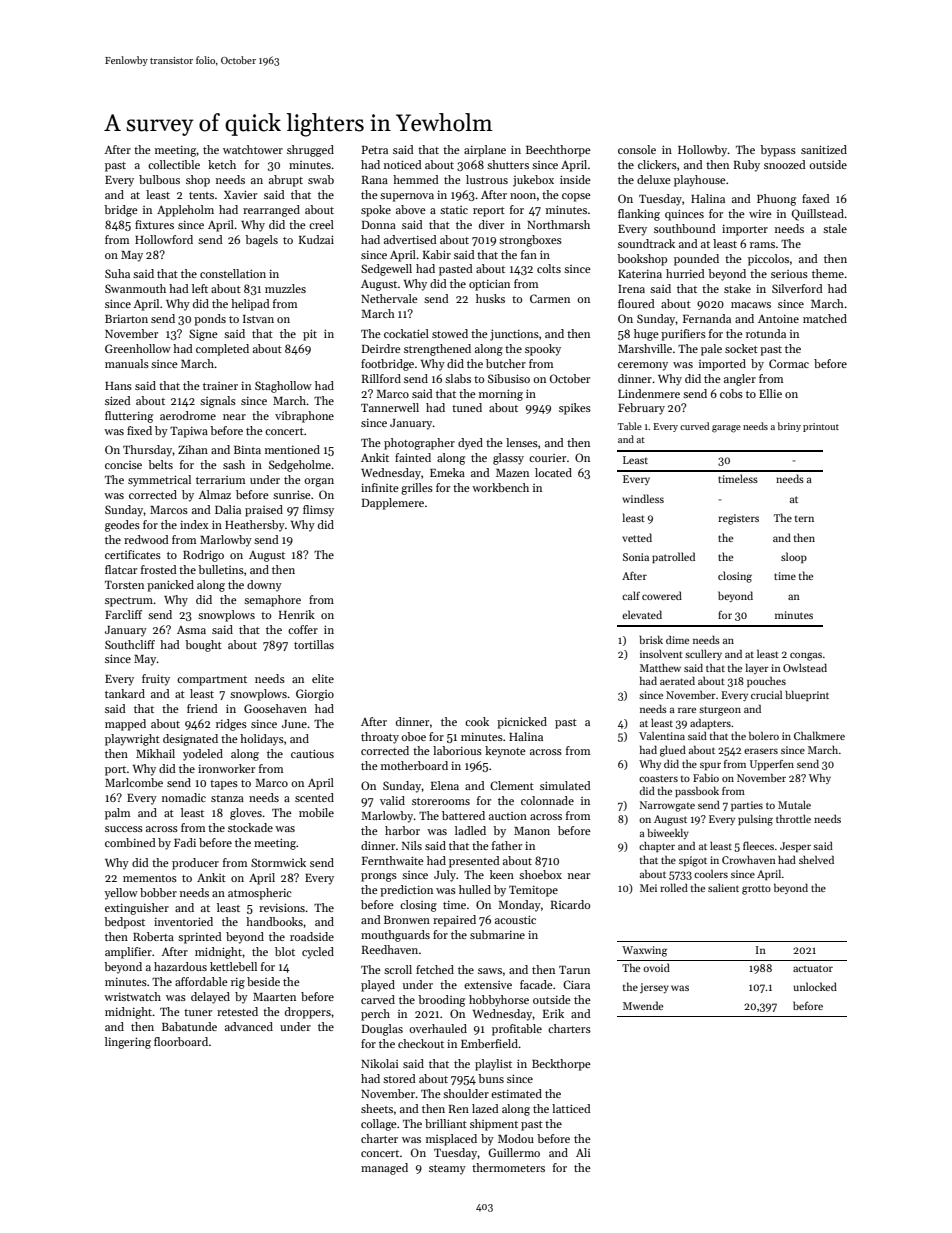 The width and height of the screenshot is (952, 1233). Describe the element at coordinates (825, 318) in the screenshot. I see `matched` at that location.
